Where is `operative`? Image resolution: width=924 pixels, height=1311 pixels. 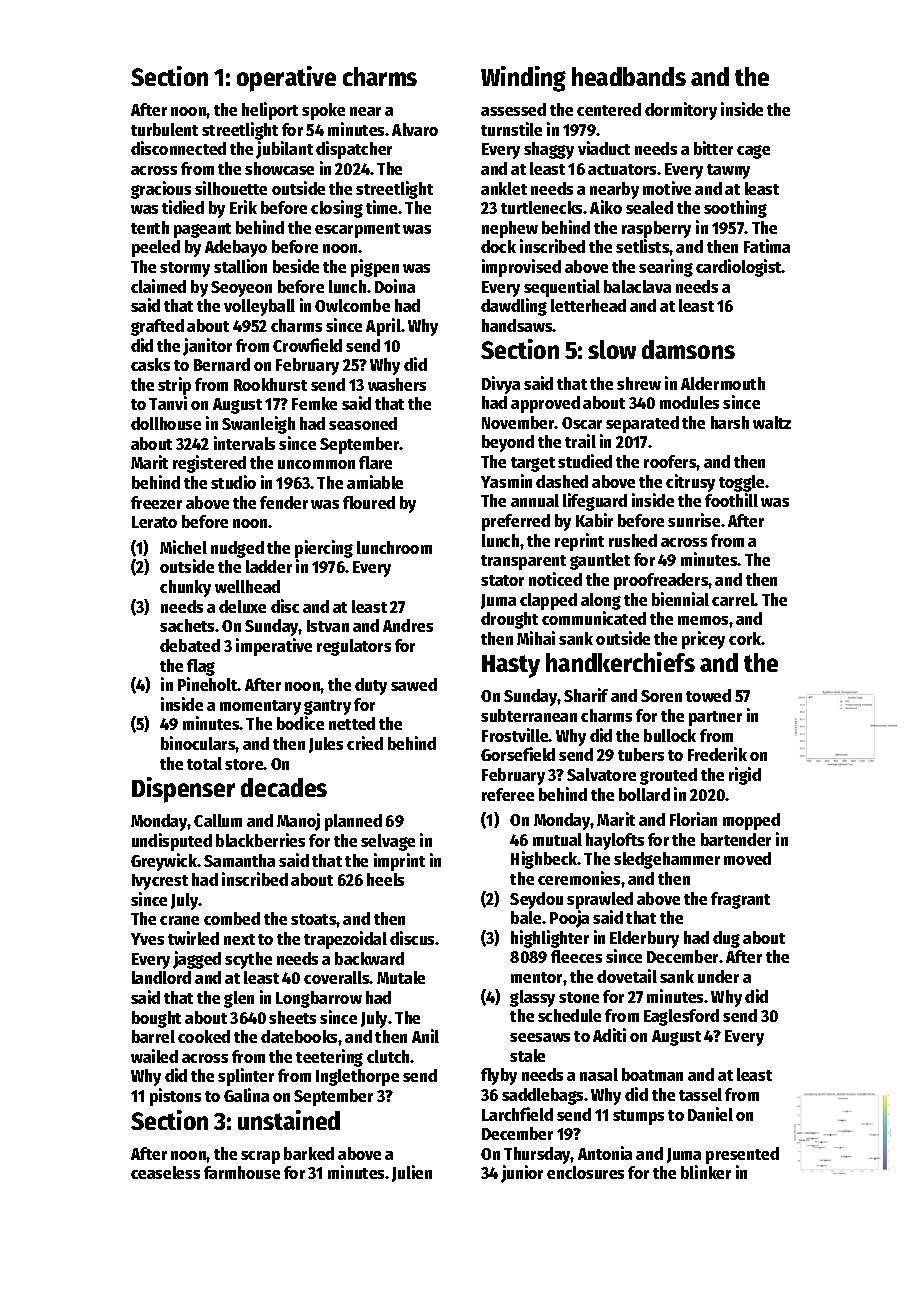
operative is located at coordinates (286, 79).
